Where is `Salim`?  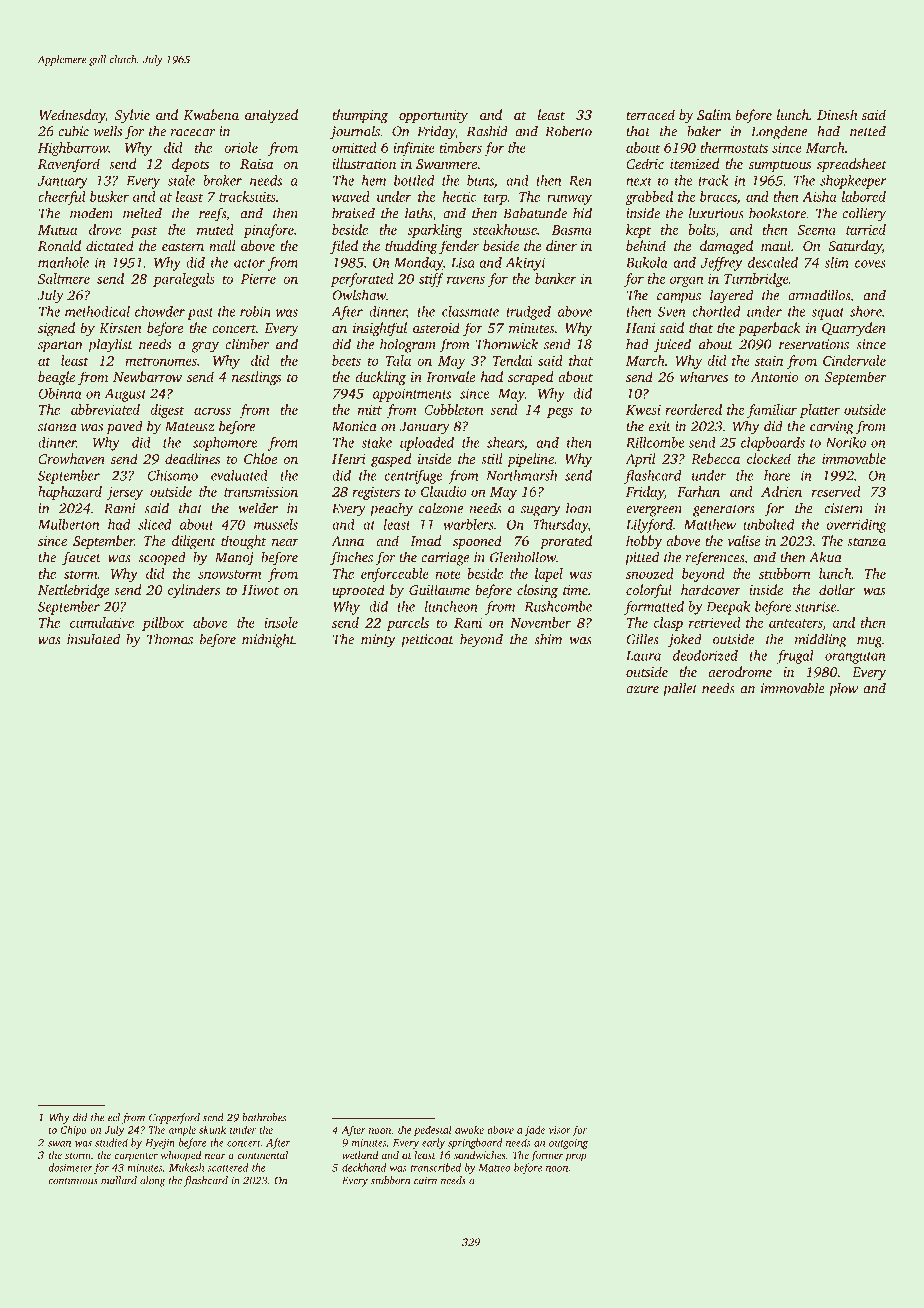 Salim is located at coordinates (714, 114).
